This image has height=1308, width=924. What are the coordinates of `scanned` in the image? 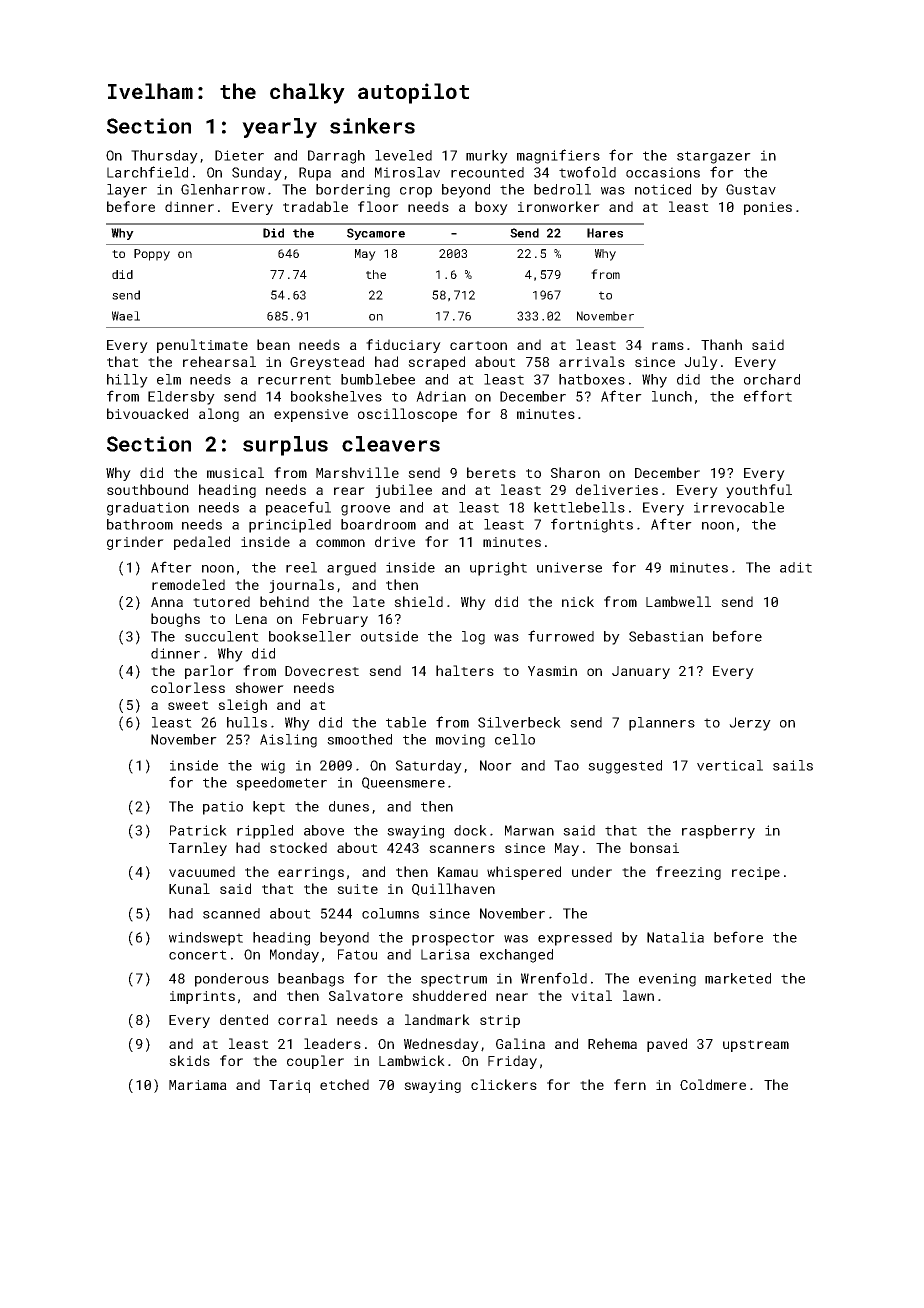 It's located at (231, 913).
